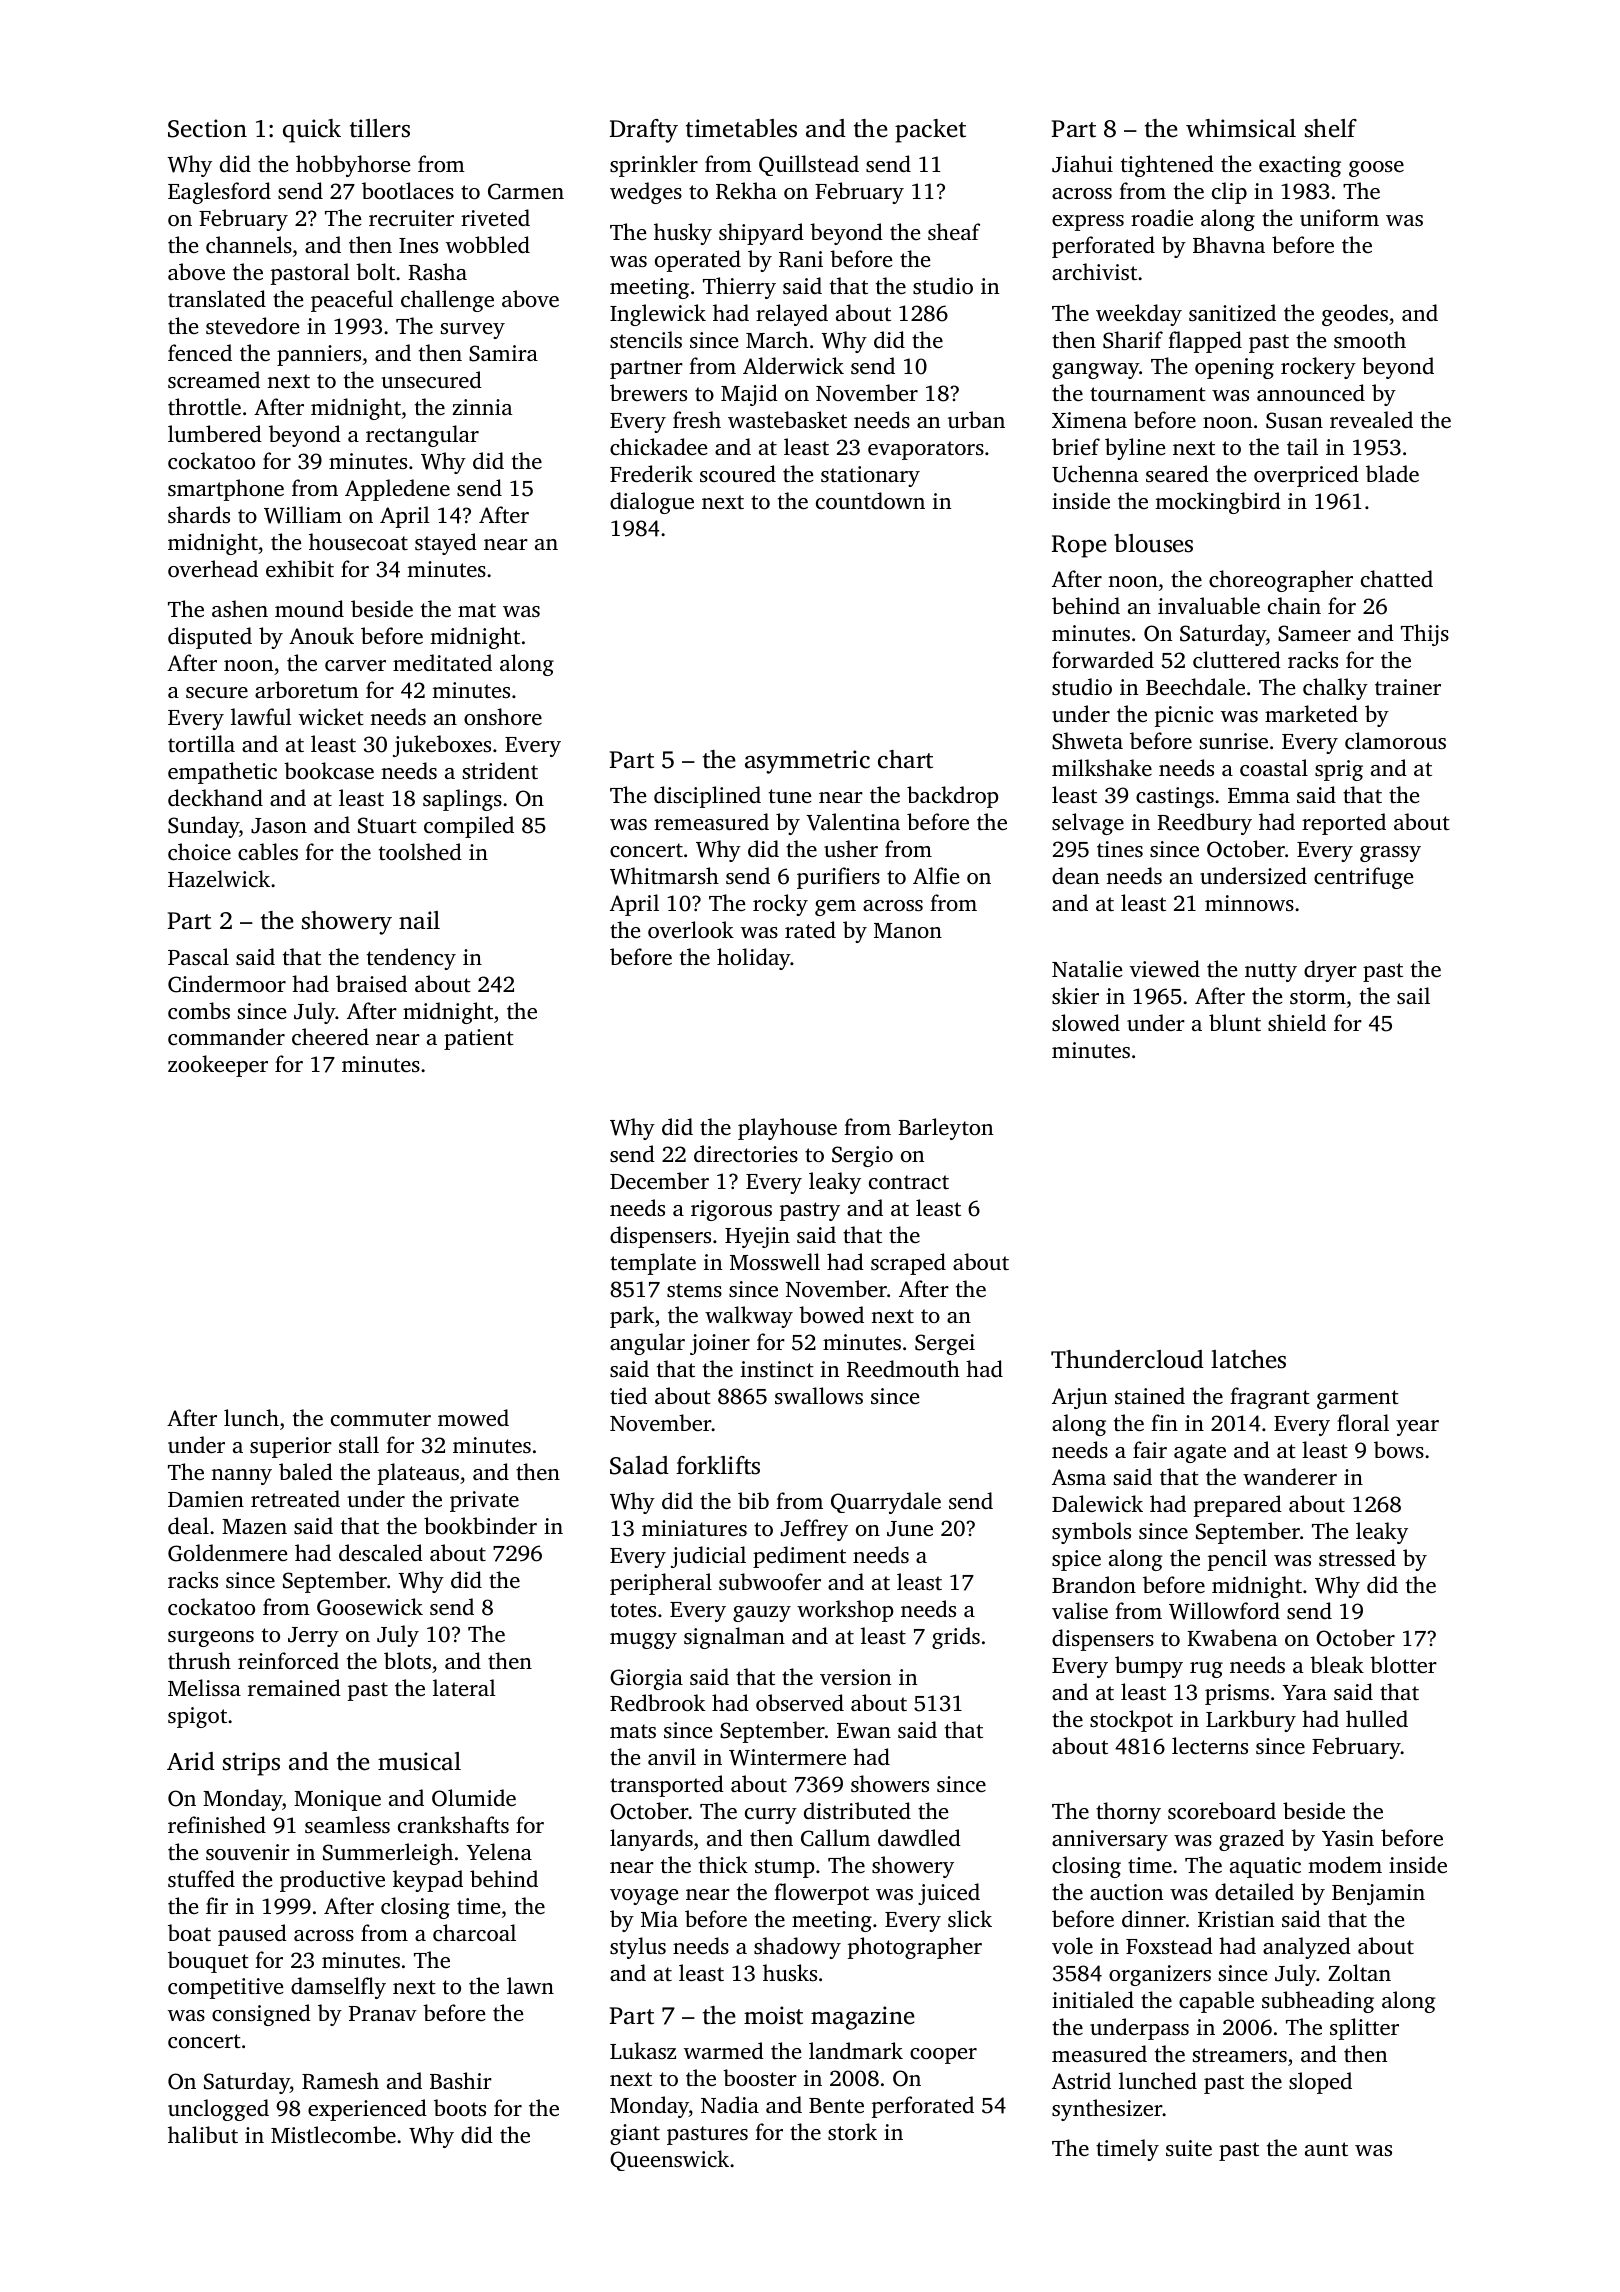 The image size is (1620, 2292). What do you see at coordinates (1408, 687) in the screenshot?
I see `trainer` at bounding box center [1408, 687].
